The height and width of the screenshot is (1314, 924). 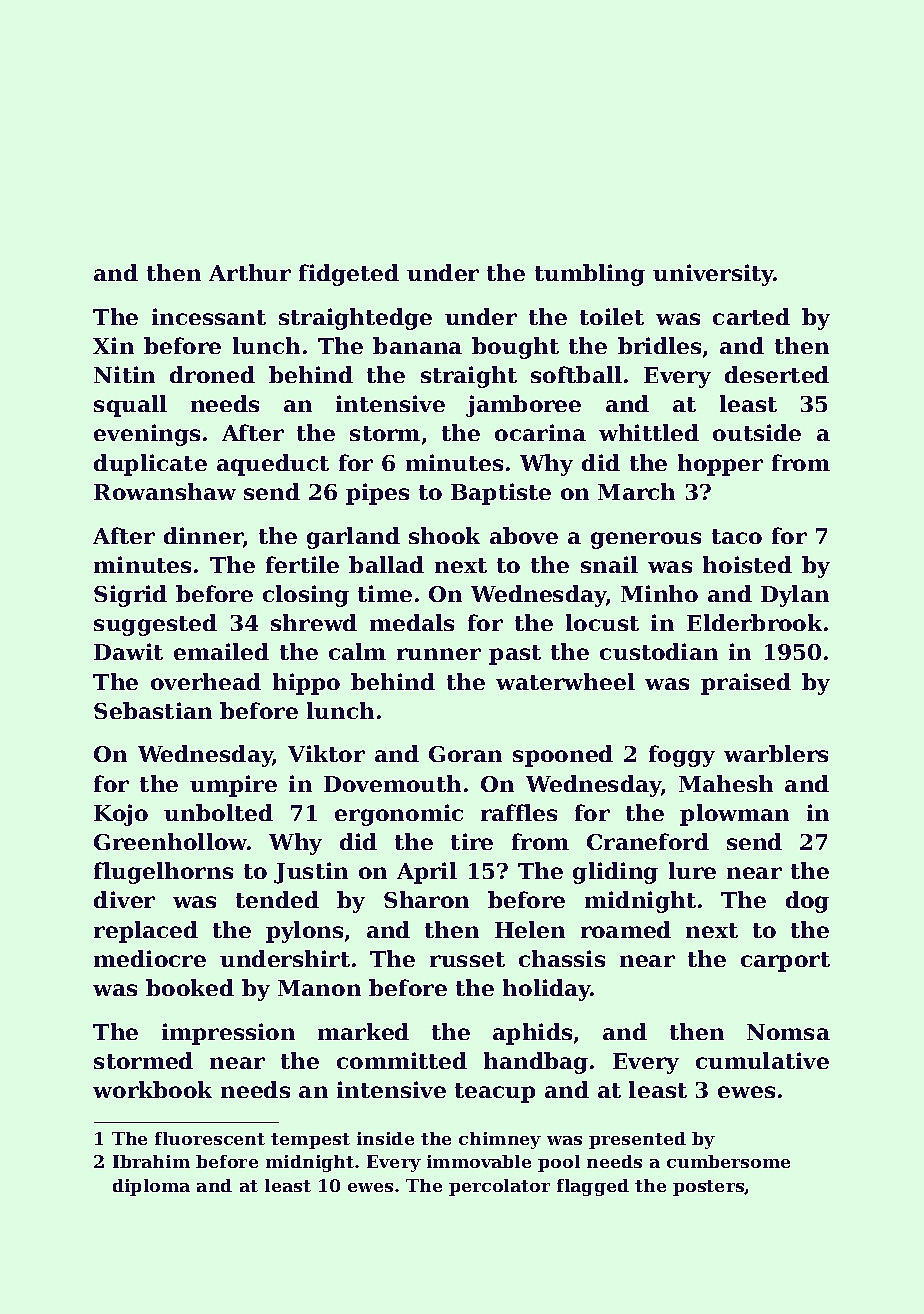 What do you see at coordinates (302, 564) in the screenshot?
I see `fertile` at bounding box center [302, 564].
